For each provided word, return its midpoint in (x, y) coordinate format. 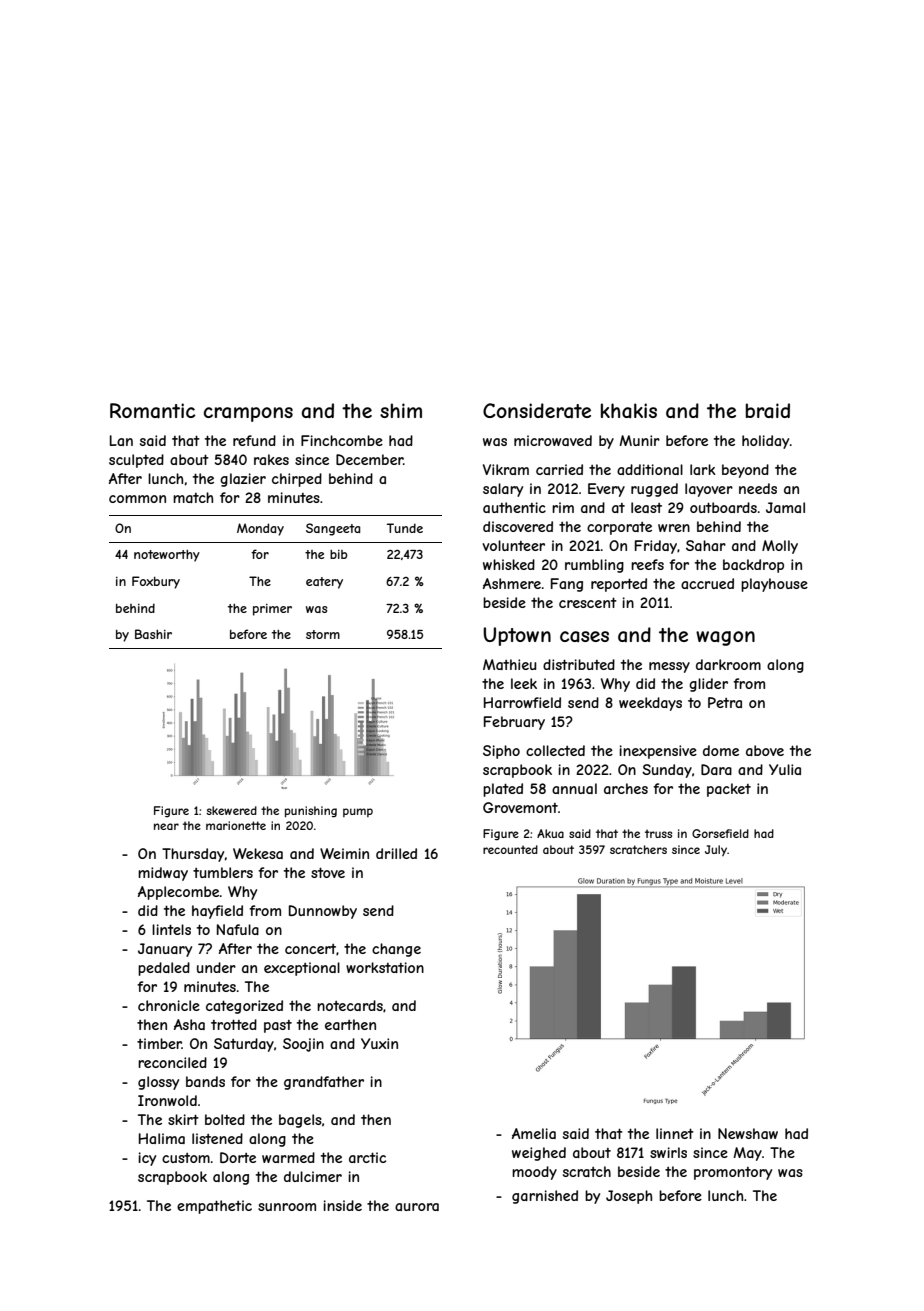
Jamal (785, 507)
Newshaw (748, 1133)
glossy (158, 1083)
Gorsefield (720, 833)
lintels (171, 929)
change (396, 950)
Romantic (152, 411)
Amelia (534, 1133)
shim (401, 410)
